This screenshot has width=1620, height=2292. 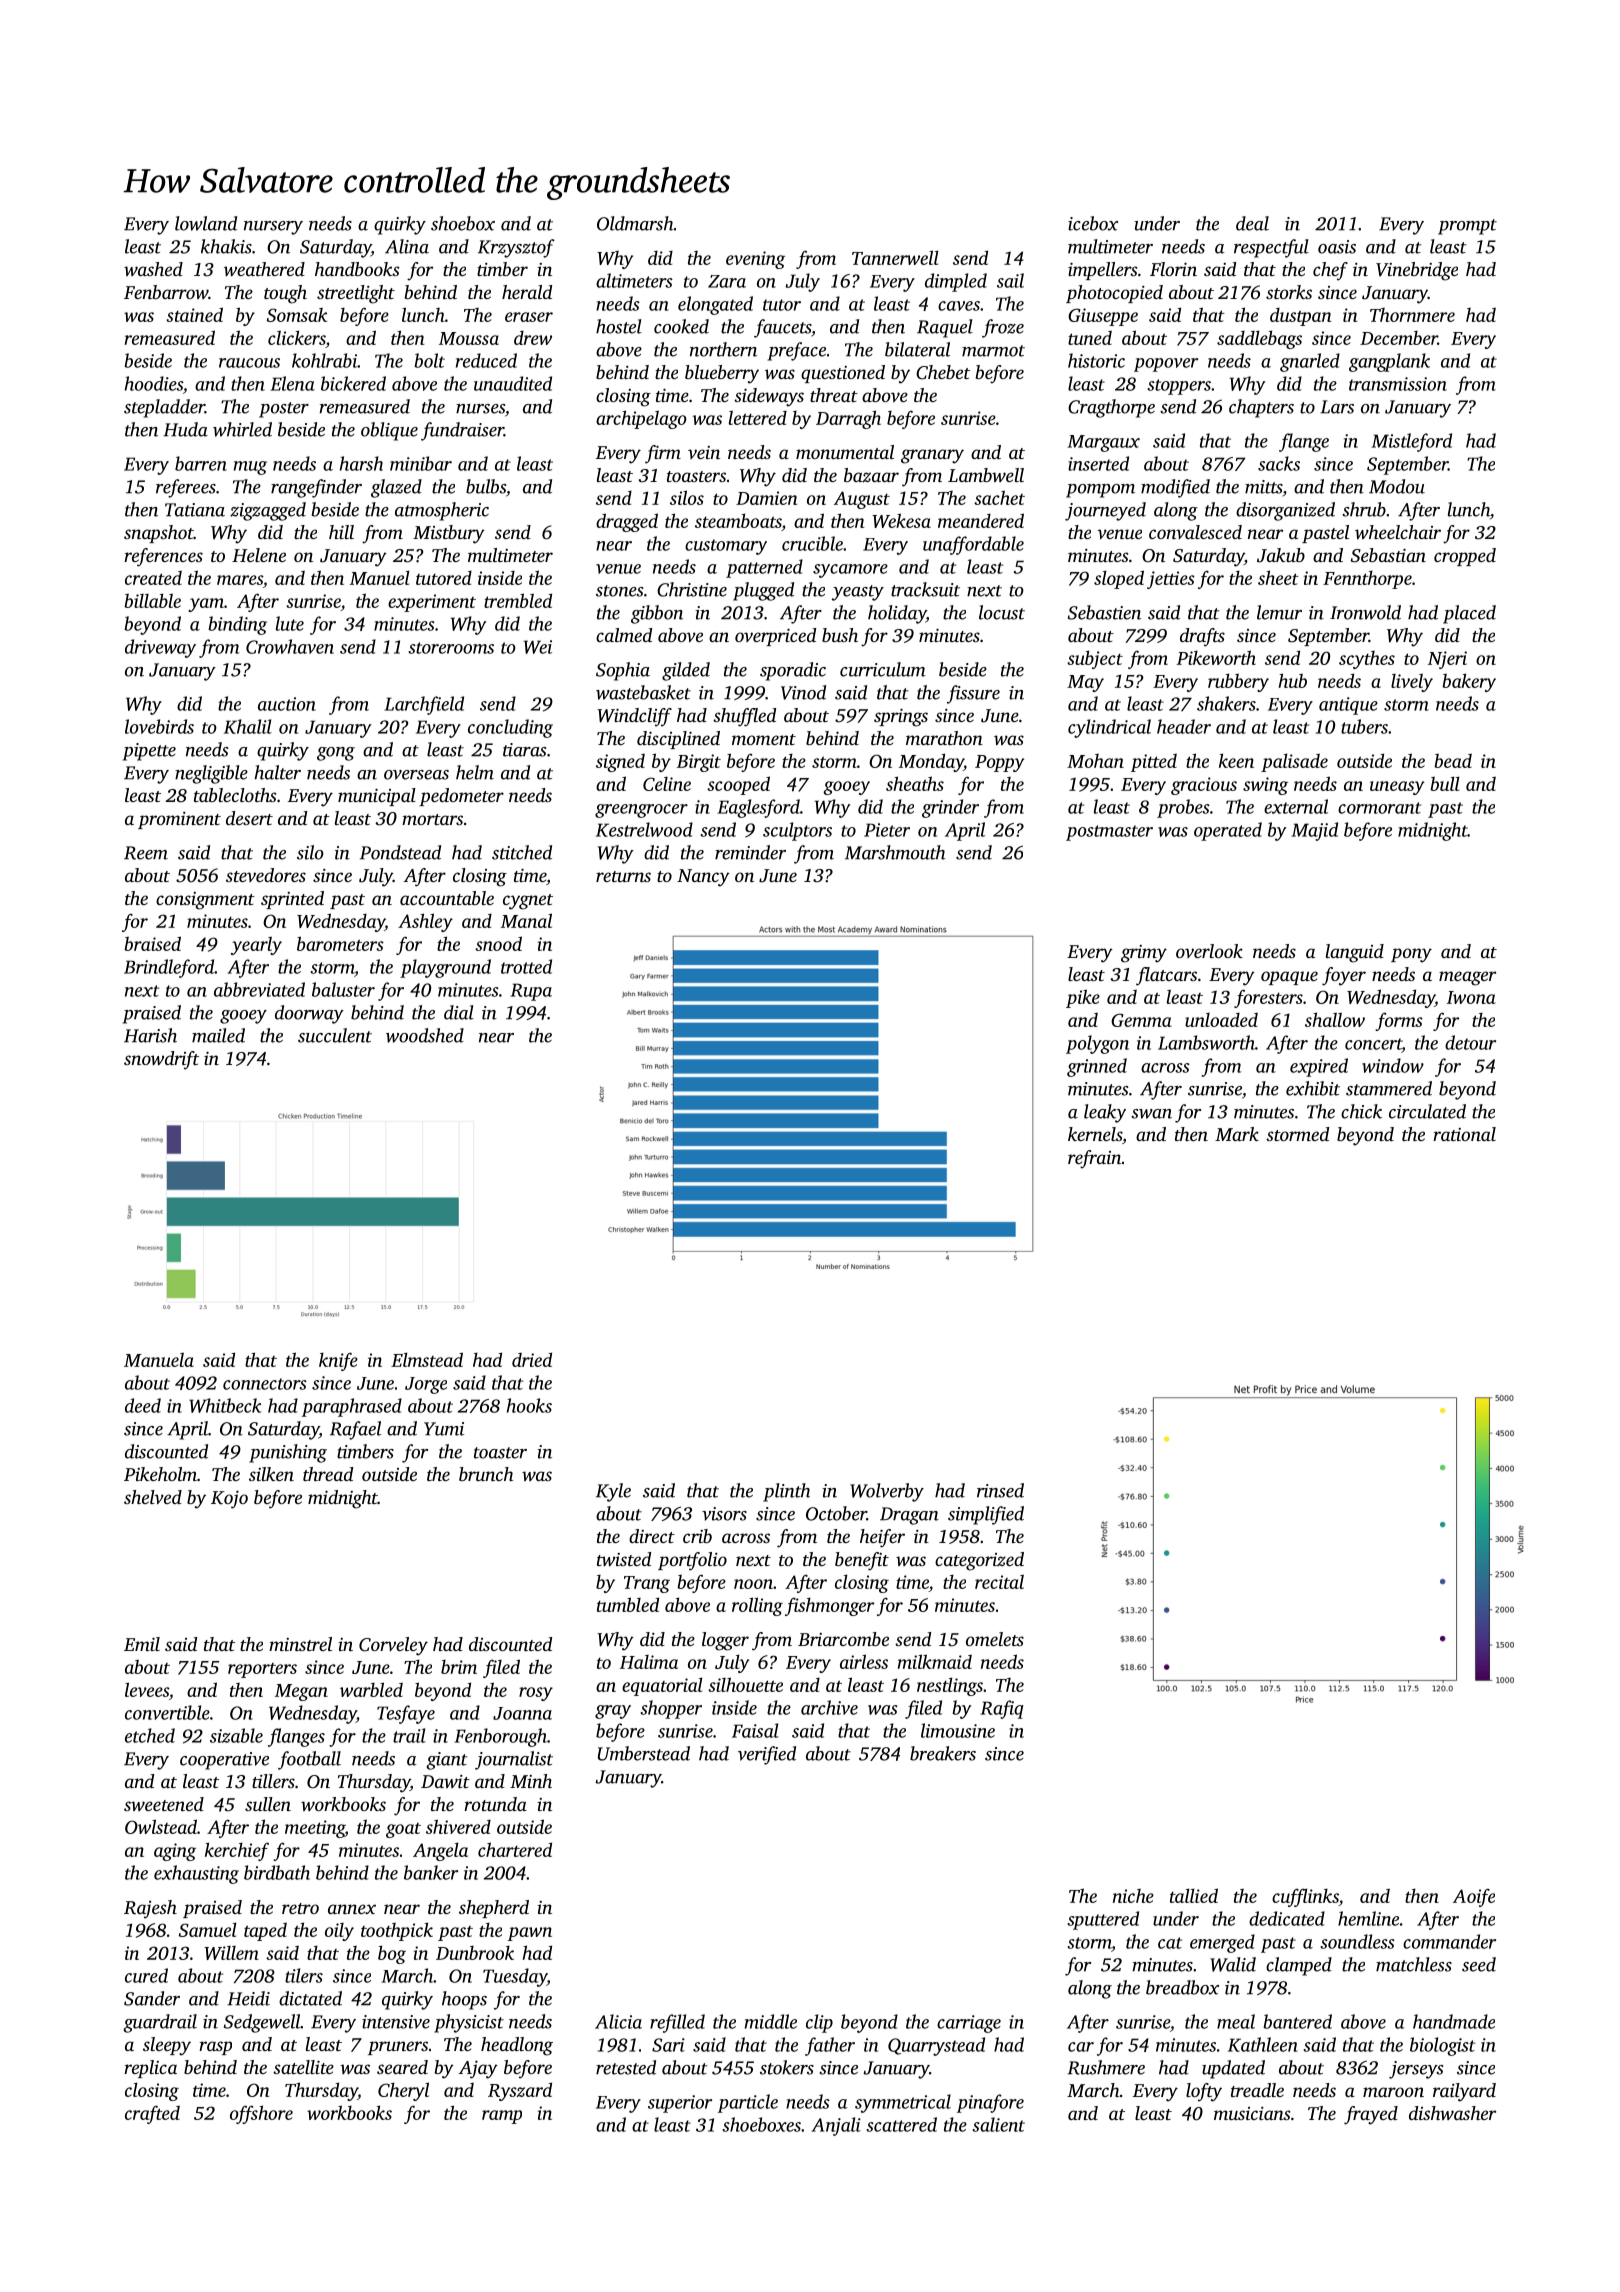 What do you see at coordinates (969, 2024) in the screenshot?
I see `carriage` at bounding box center [969, 2024].
